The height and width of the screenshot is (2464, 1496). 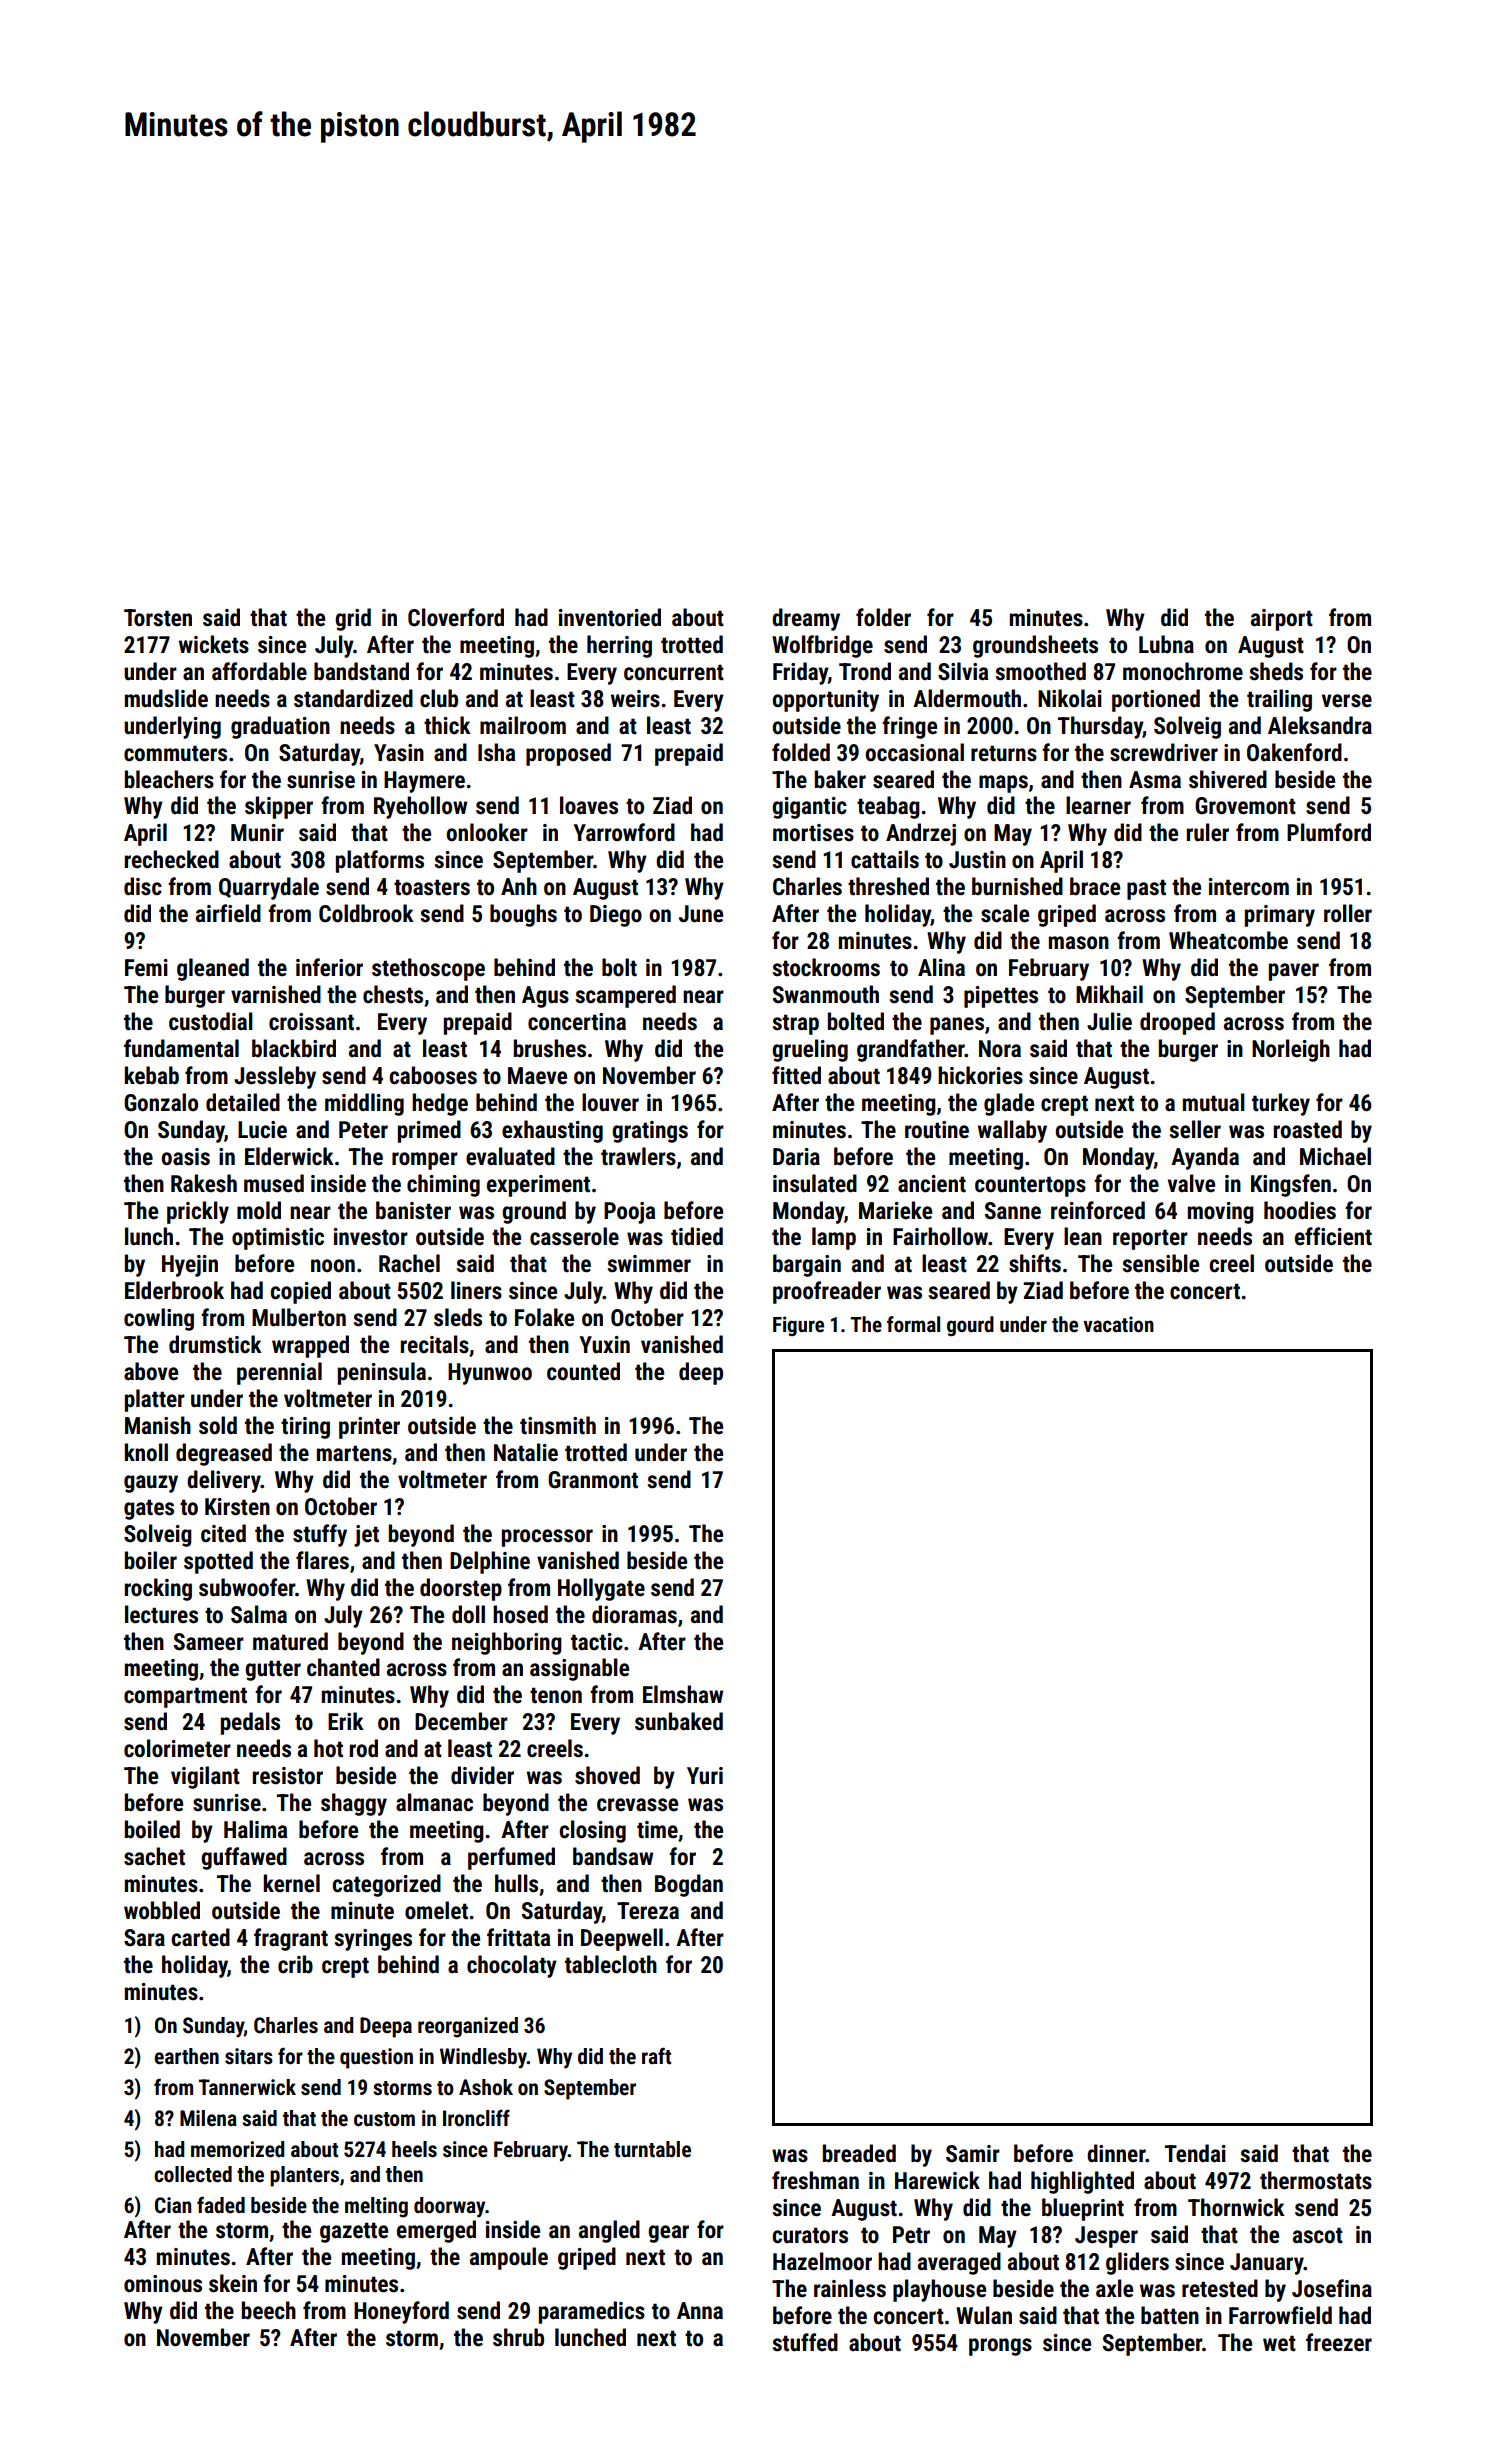 I want to click on teabag, so click(x=888, y=807).
